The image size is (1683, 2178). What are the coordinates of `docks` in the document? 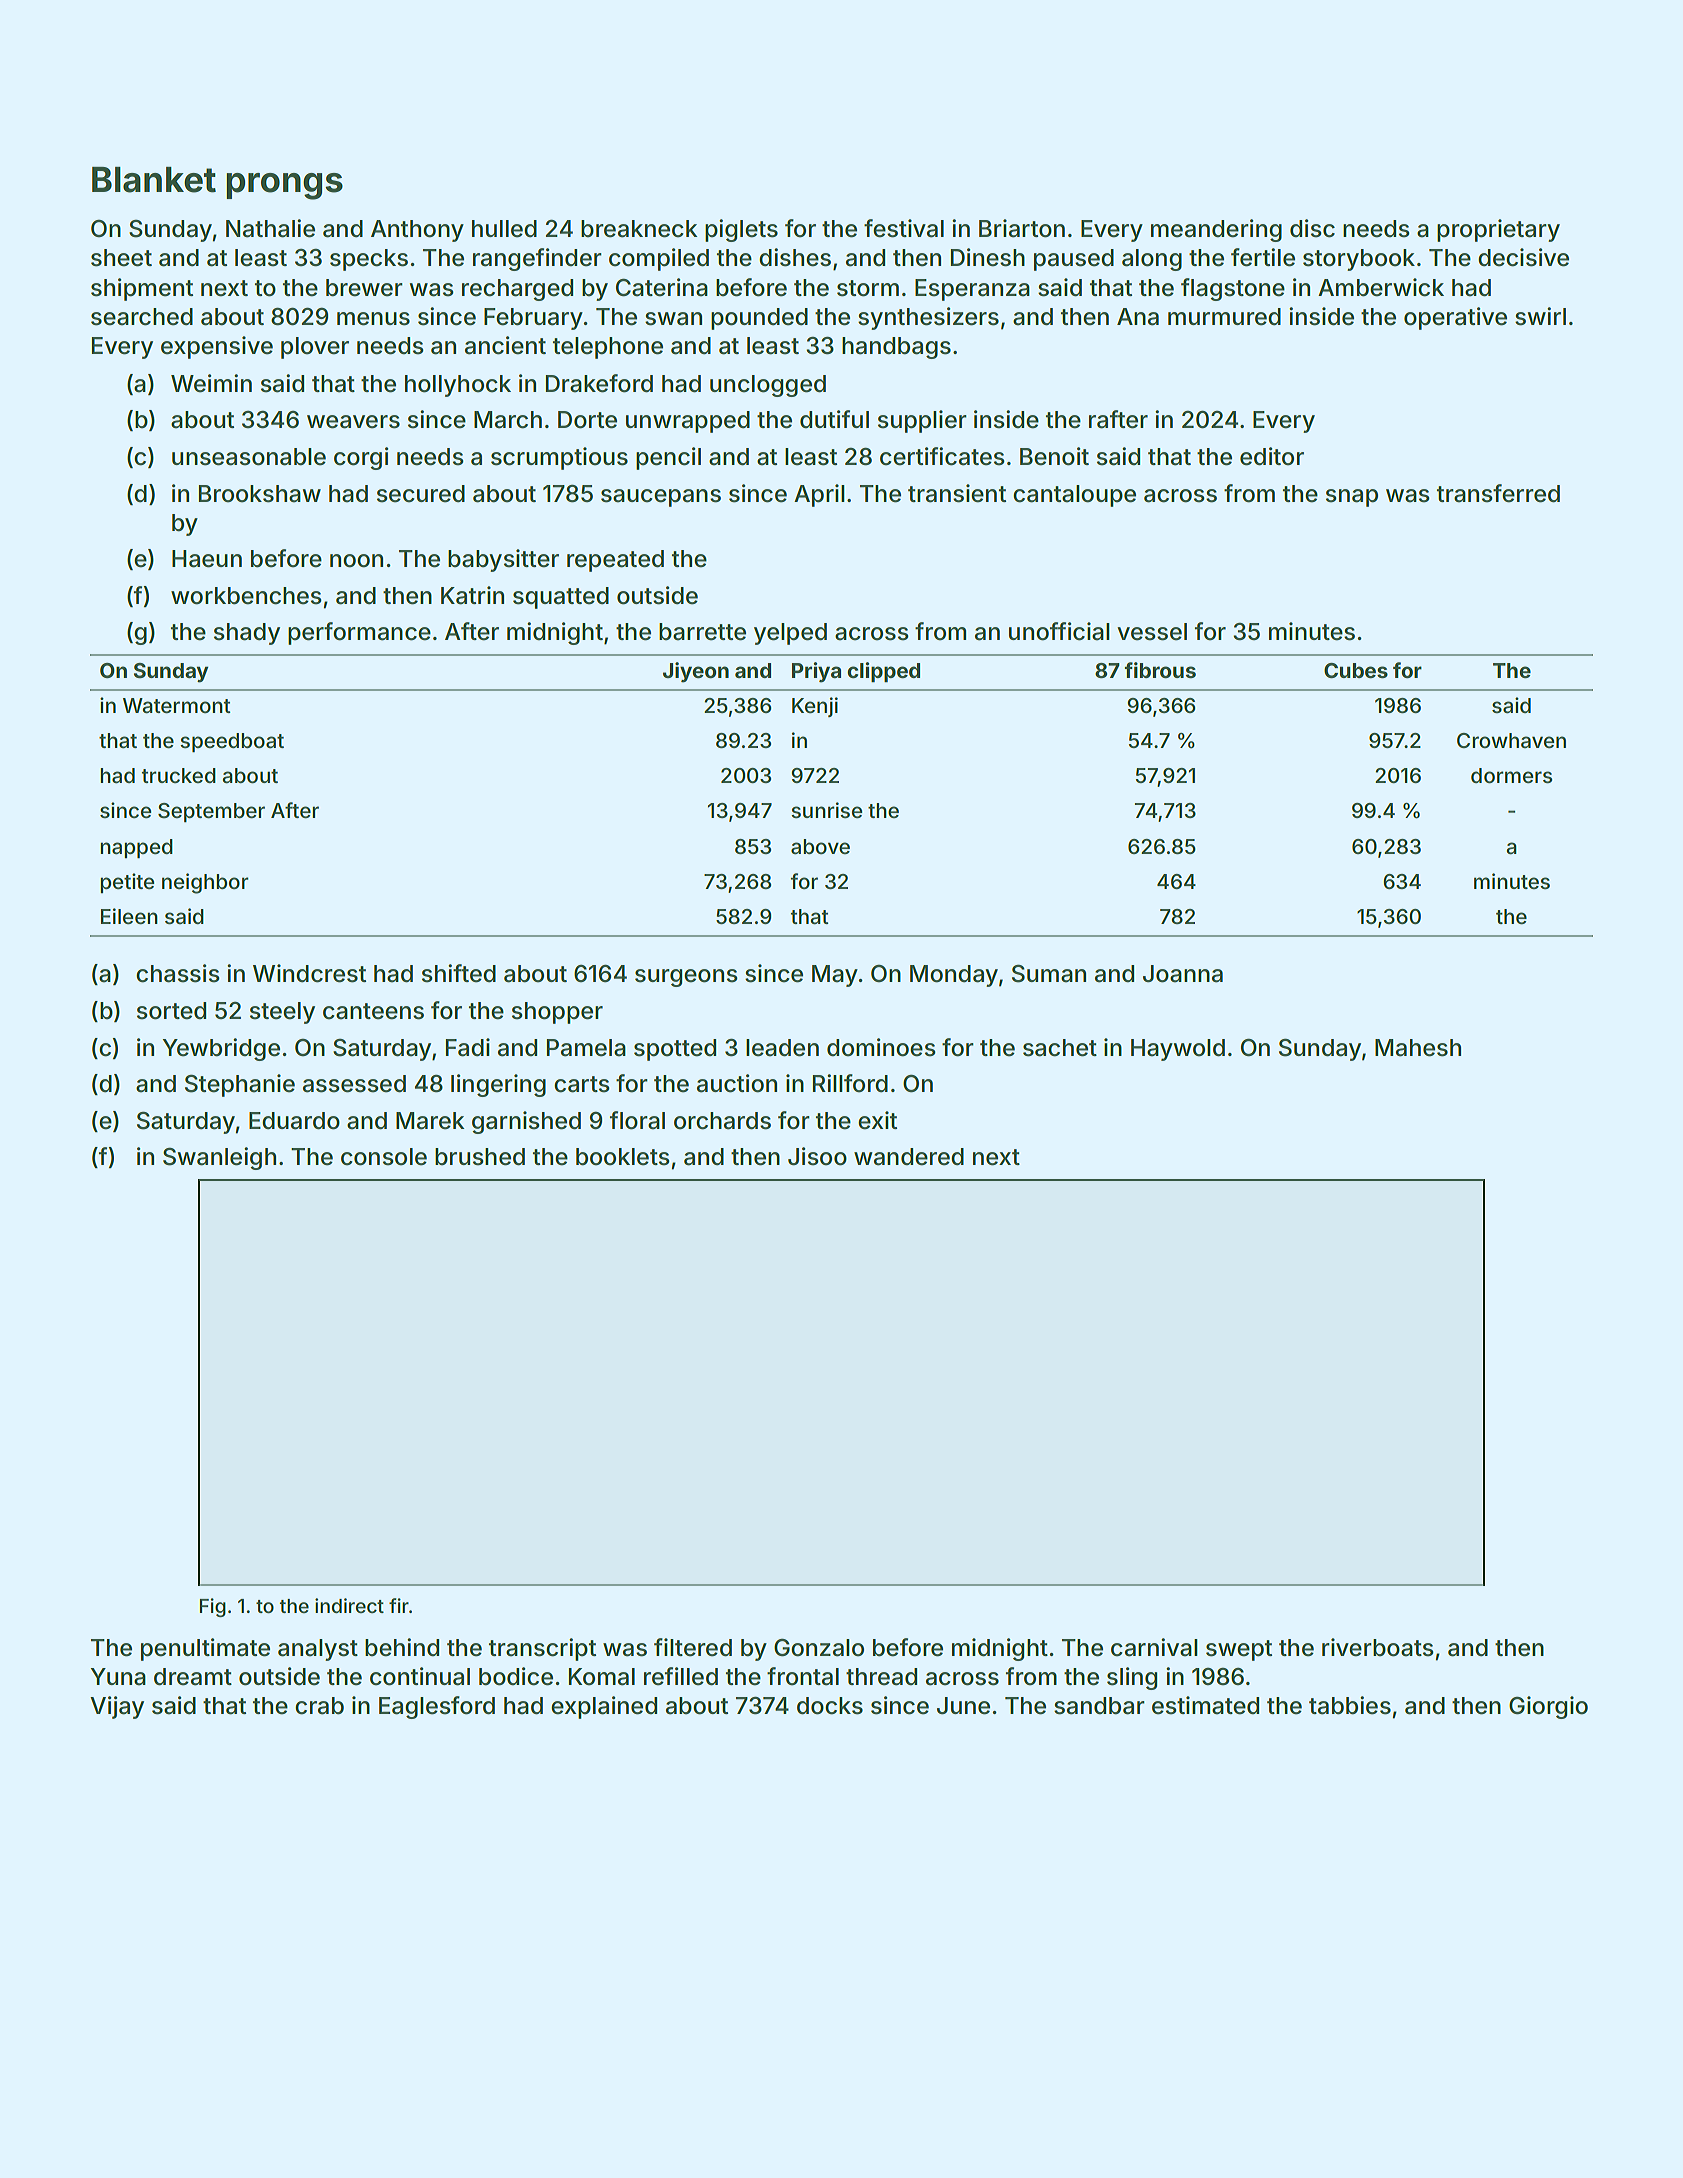 It's located at (830, 1706).
